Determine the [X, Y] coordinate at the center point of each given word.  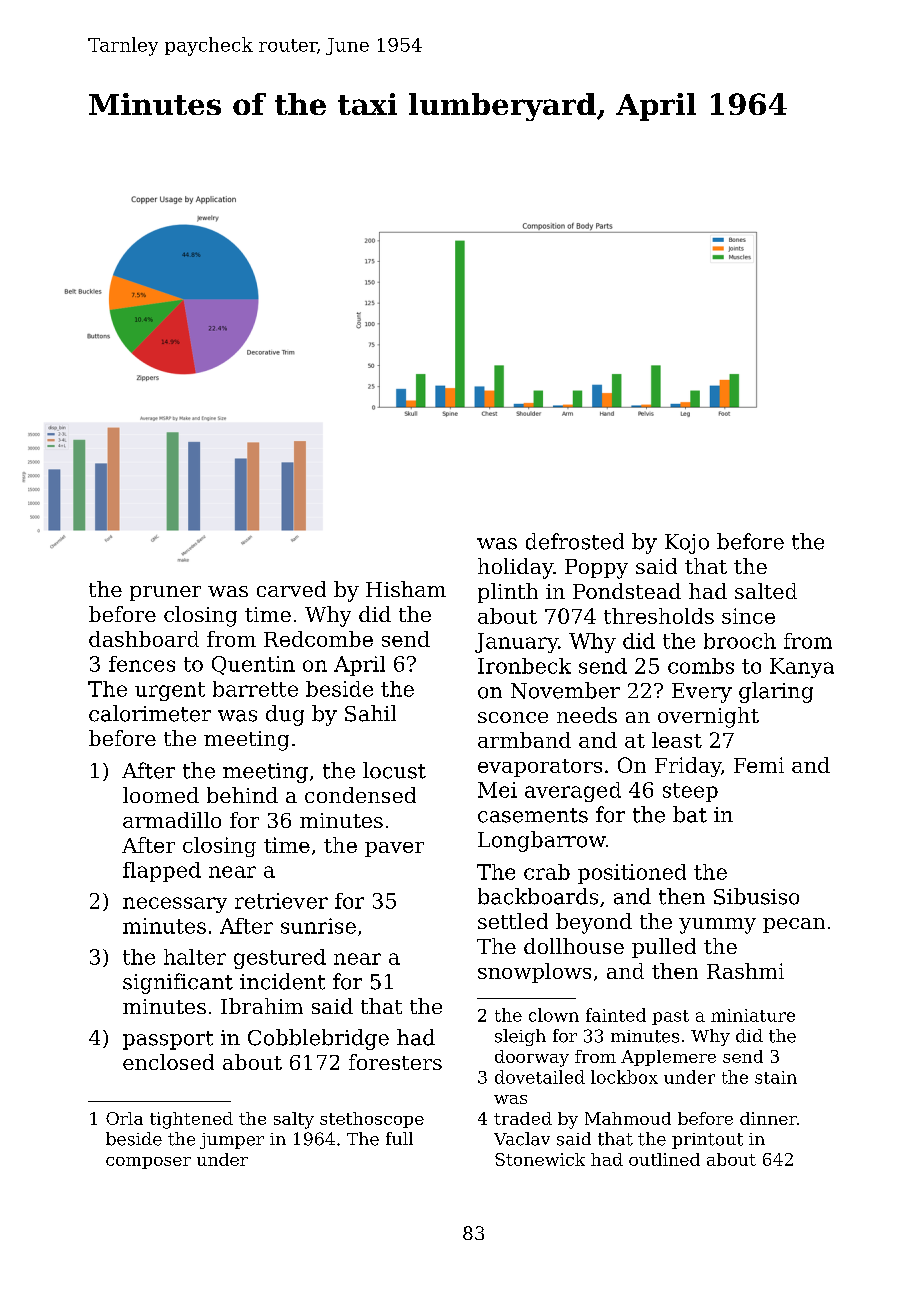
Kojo [687, 544]
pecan [794, 925]
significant [178, 983]
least [677, 740]
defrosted [575, 541]
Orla [124, 1118]
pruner [165, 593]
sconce [513, 717]
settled [513, 921]
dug [285, 715]
